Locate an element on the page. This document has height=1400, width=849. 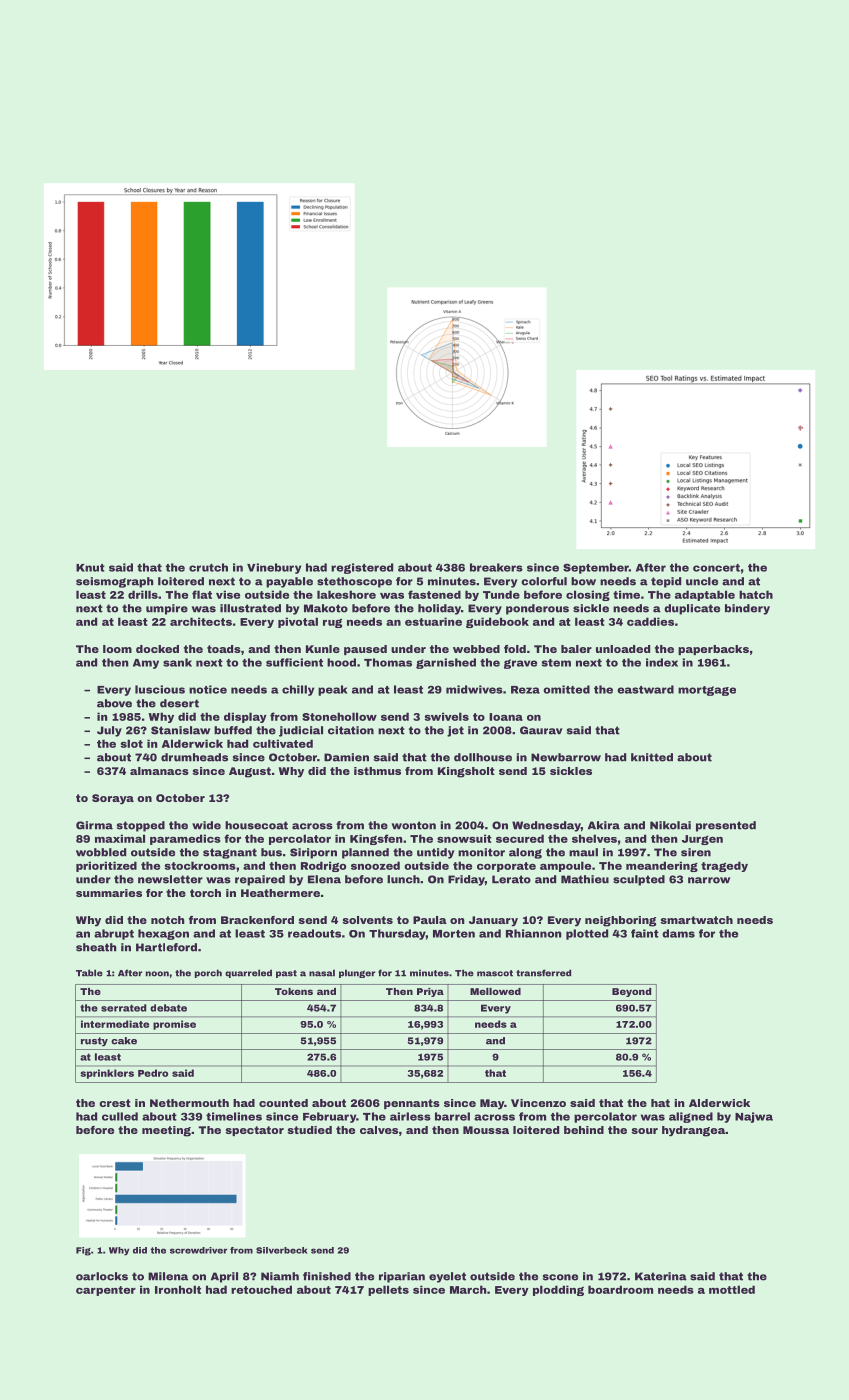
pellets is located at coordinates (388, 1290).
